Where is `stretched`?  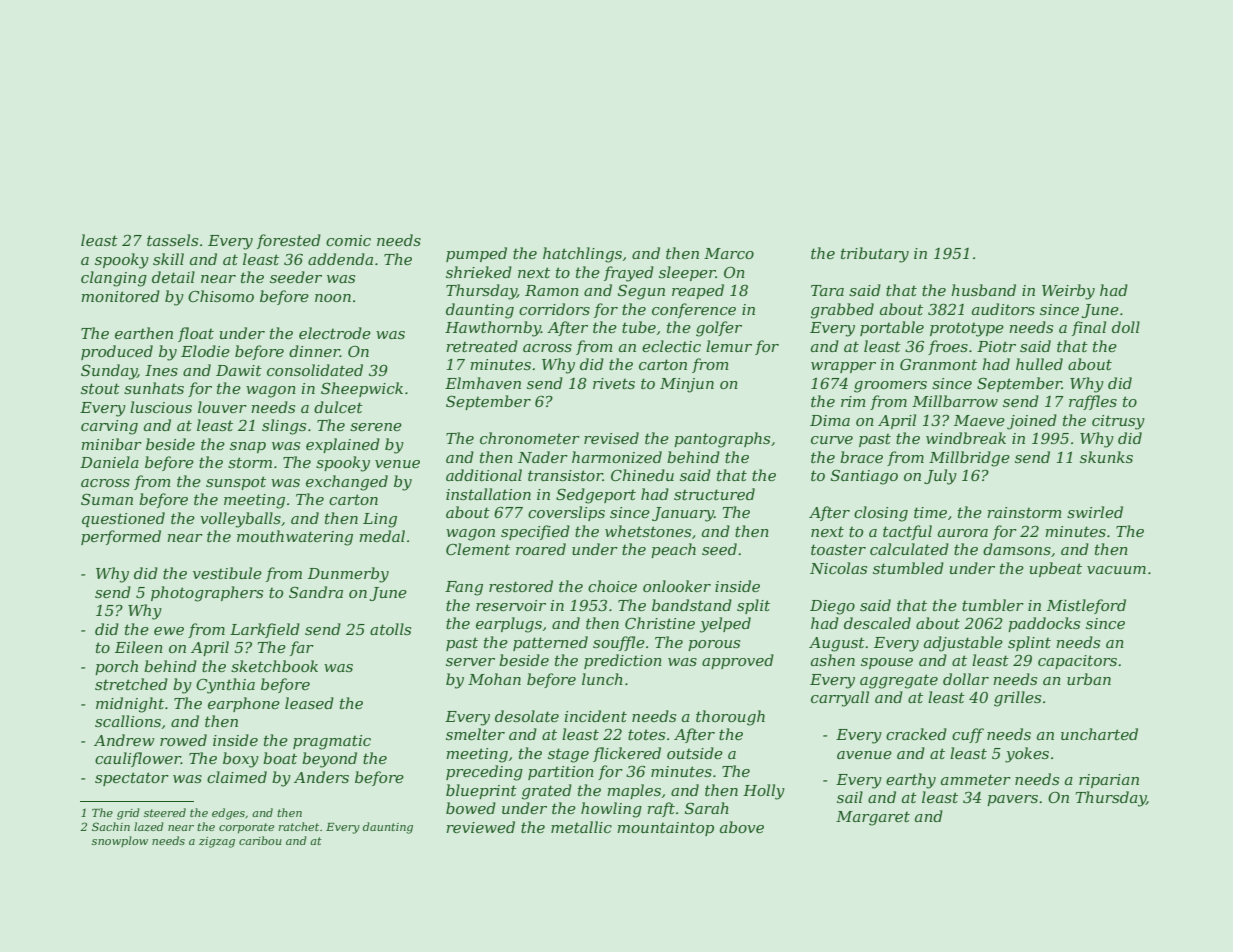
stretched is located at coordinates (131, 684).
